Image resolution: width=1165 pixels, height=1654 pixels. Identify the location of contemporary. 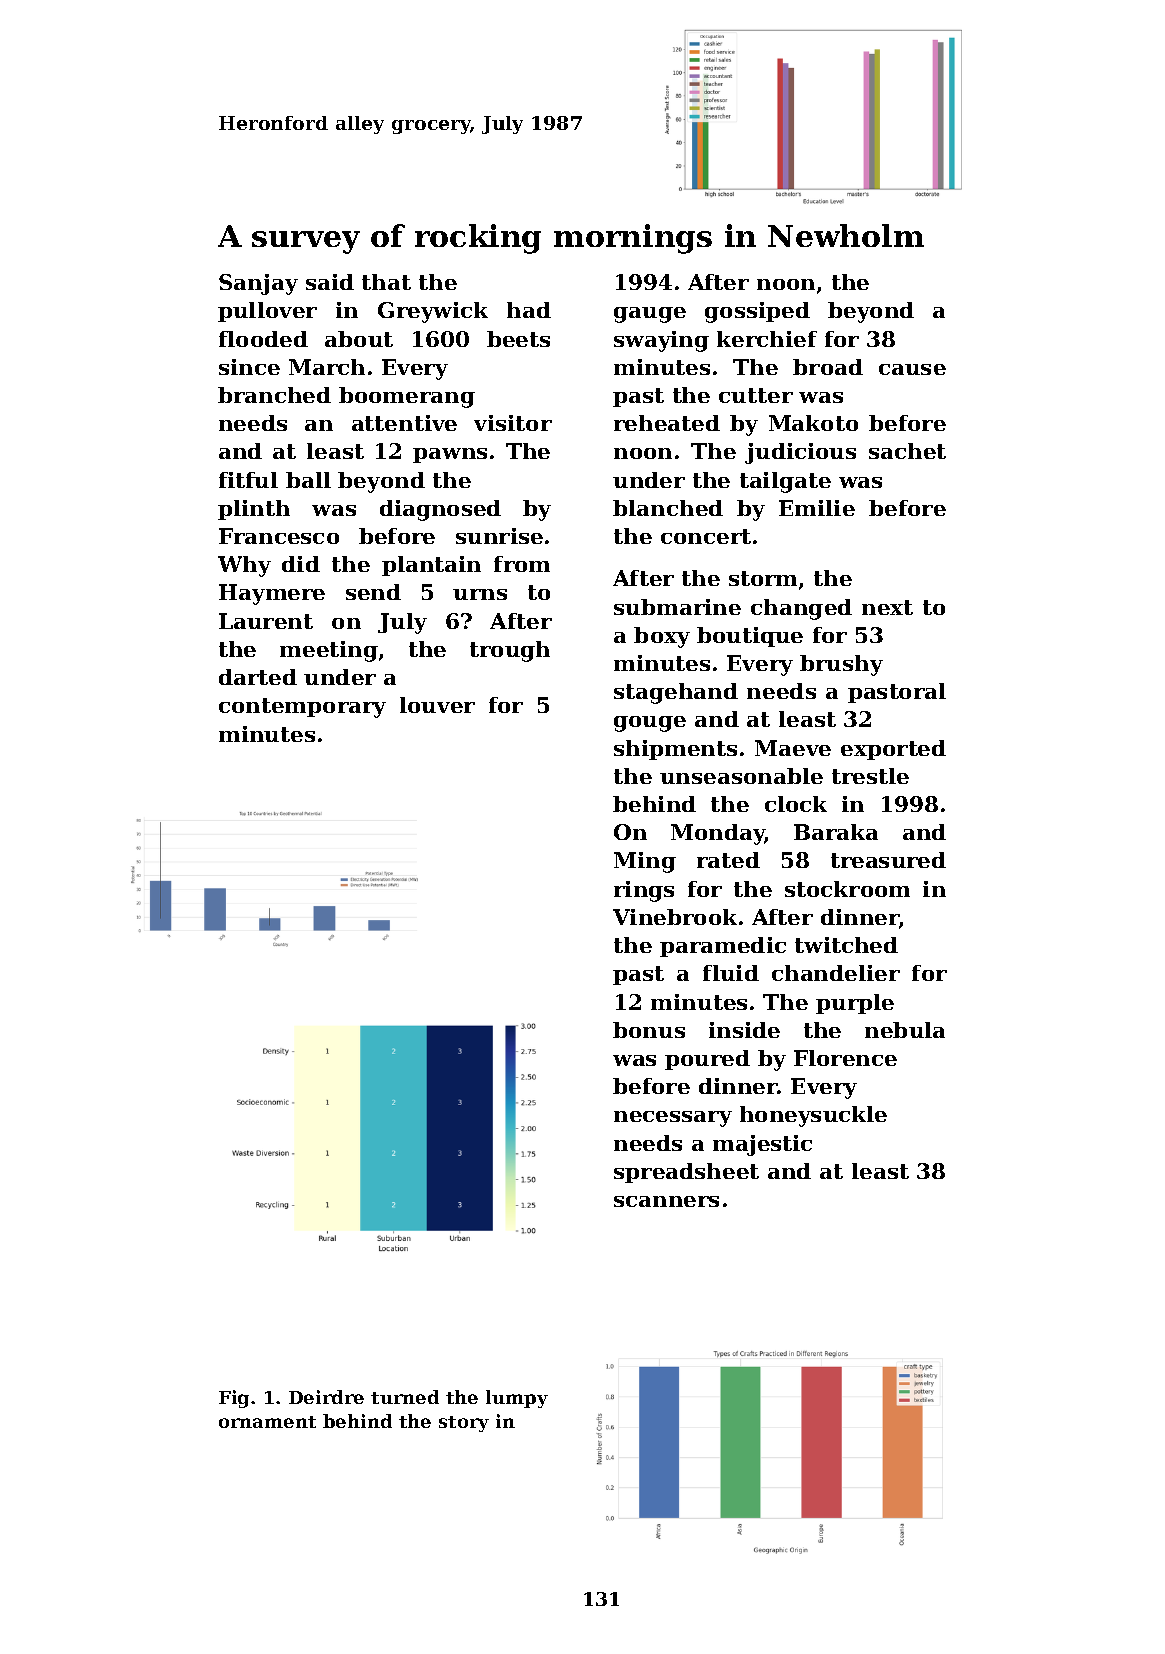
(302, 708).
